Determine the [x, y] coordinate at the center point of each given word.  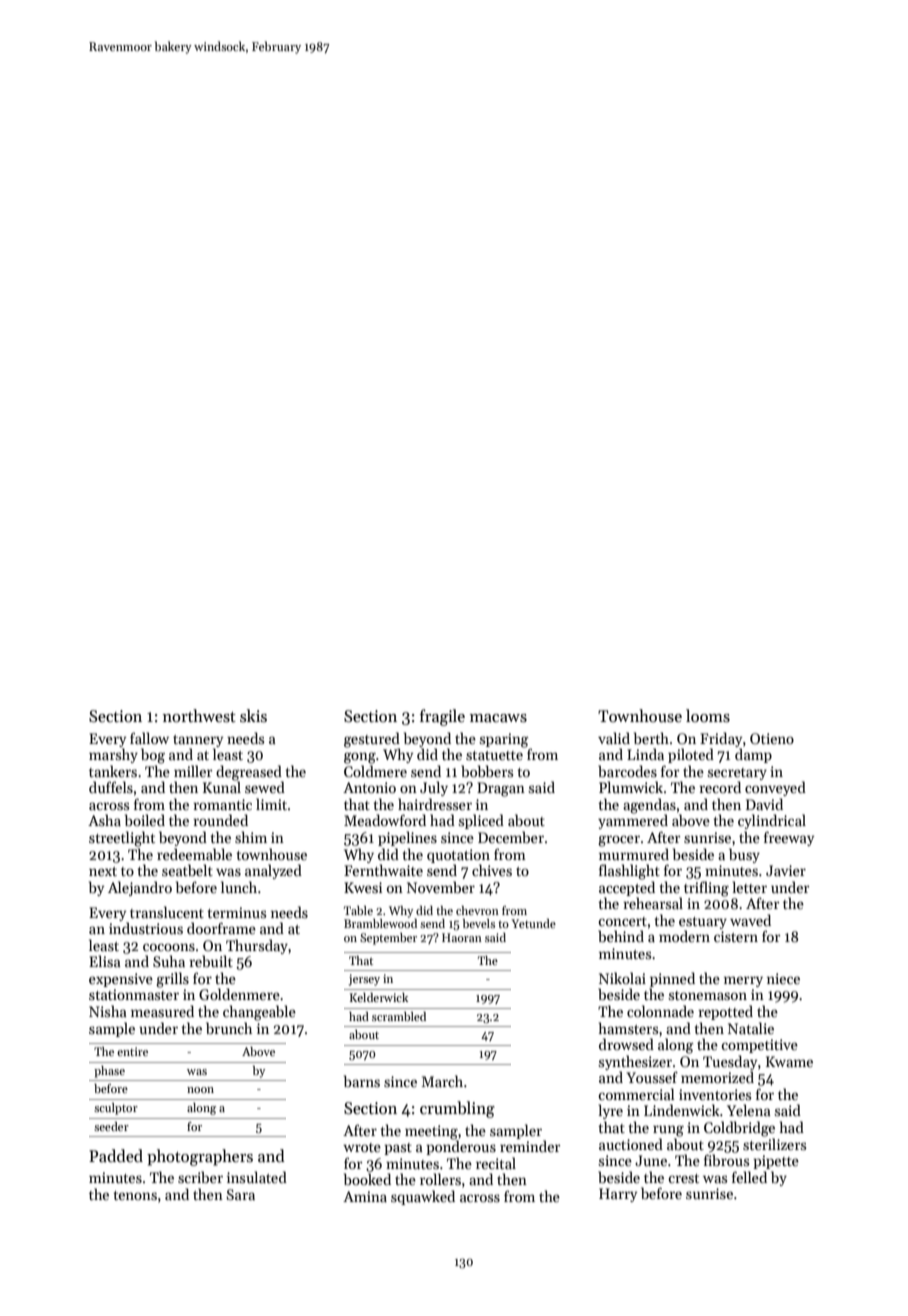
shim [251, 837]
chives [492, 870]
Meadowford [385, 820]
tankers [113, 771]
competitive [759, 1046]
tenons [135, 1195]
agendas [649, 806]
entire [132, 1051]
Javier [786, 870]
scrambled [399, 1016]
